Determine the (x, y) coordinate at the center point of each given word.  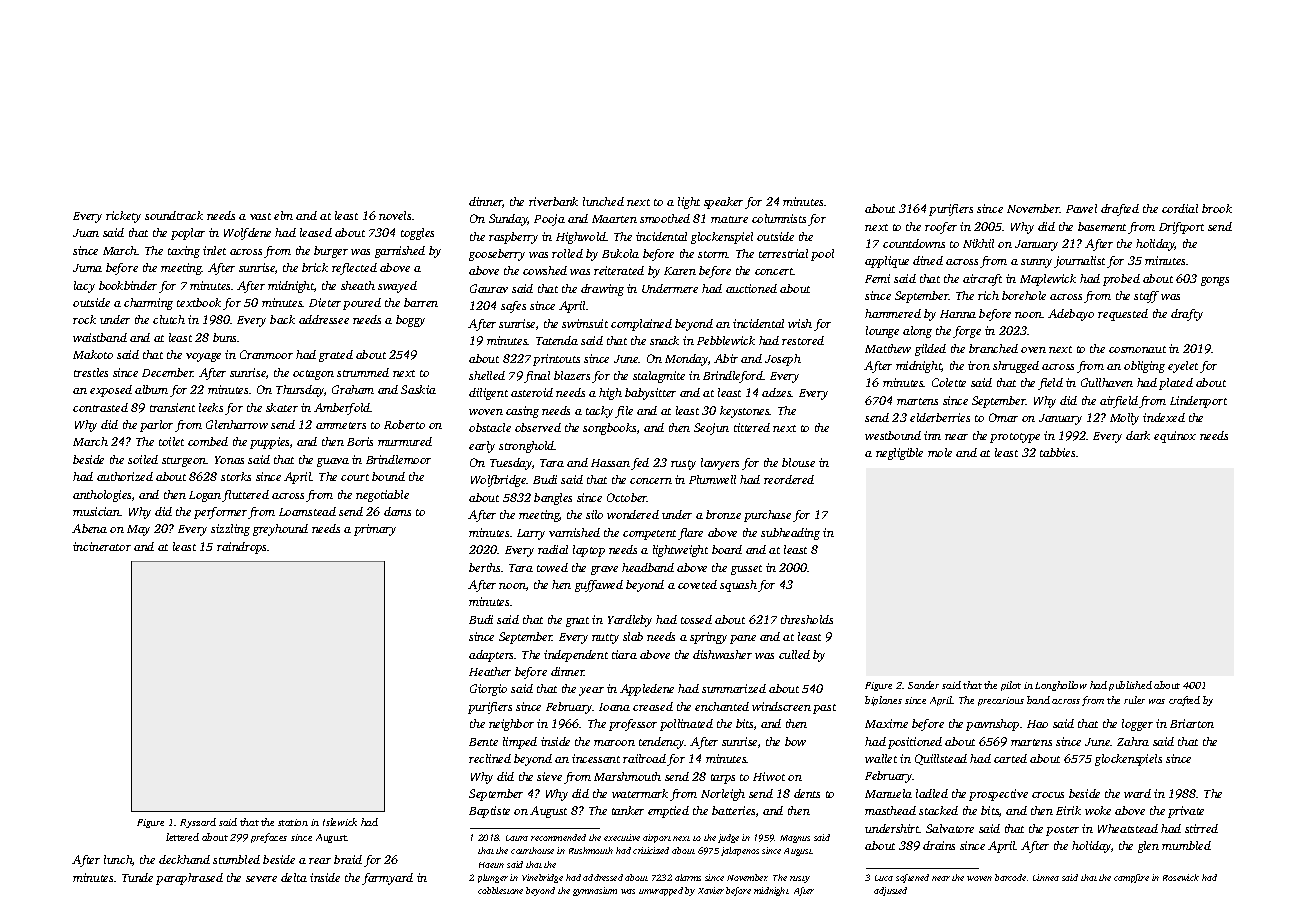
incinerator (102, 546)
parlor (156, 426)
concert (774, 271)
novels (395, 215)
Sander (923, 685)
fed (640, 464)
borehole (1024, 295)
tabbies (1057, 452)
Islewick (340, 822)
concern (651, 481)
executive (622, 837)
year (591, 691)
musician (96, 511)
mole (940, 452)
